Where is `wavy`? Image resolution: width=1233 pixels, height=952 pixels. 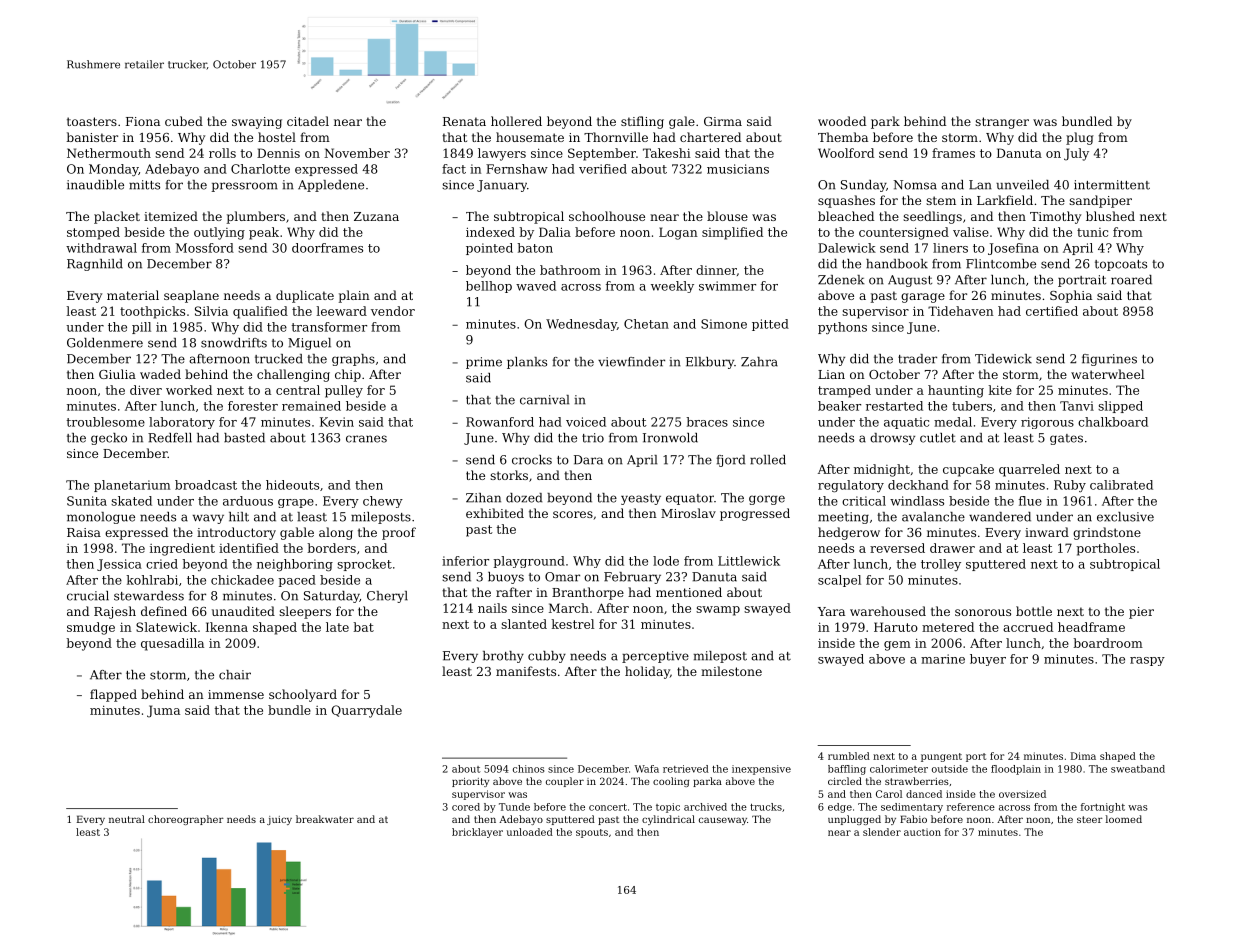
wavy is located at coordinates (208, 519).
